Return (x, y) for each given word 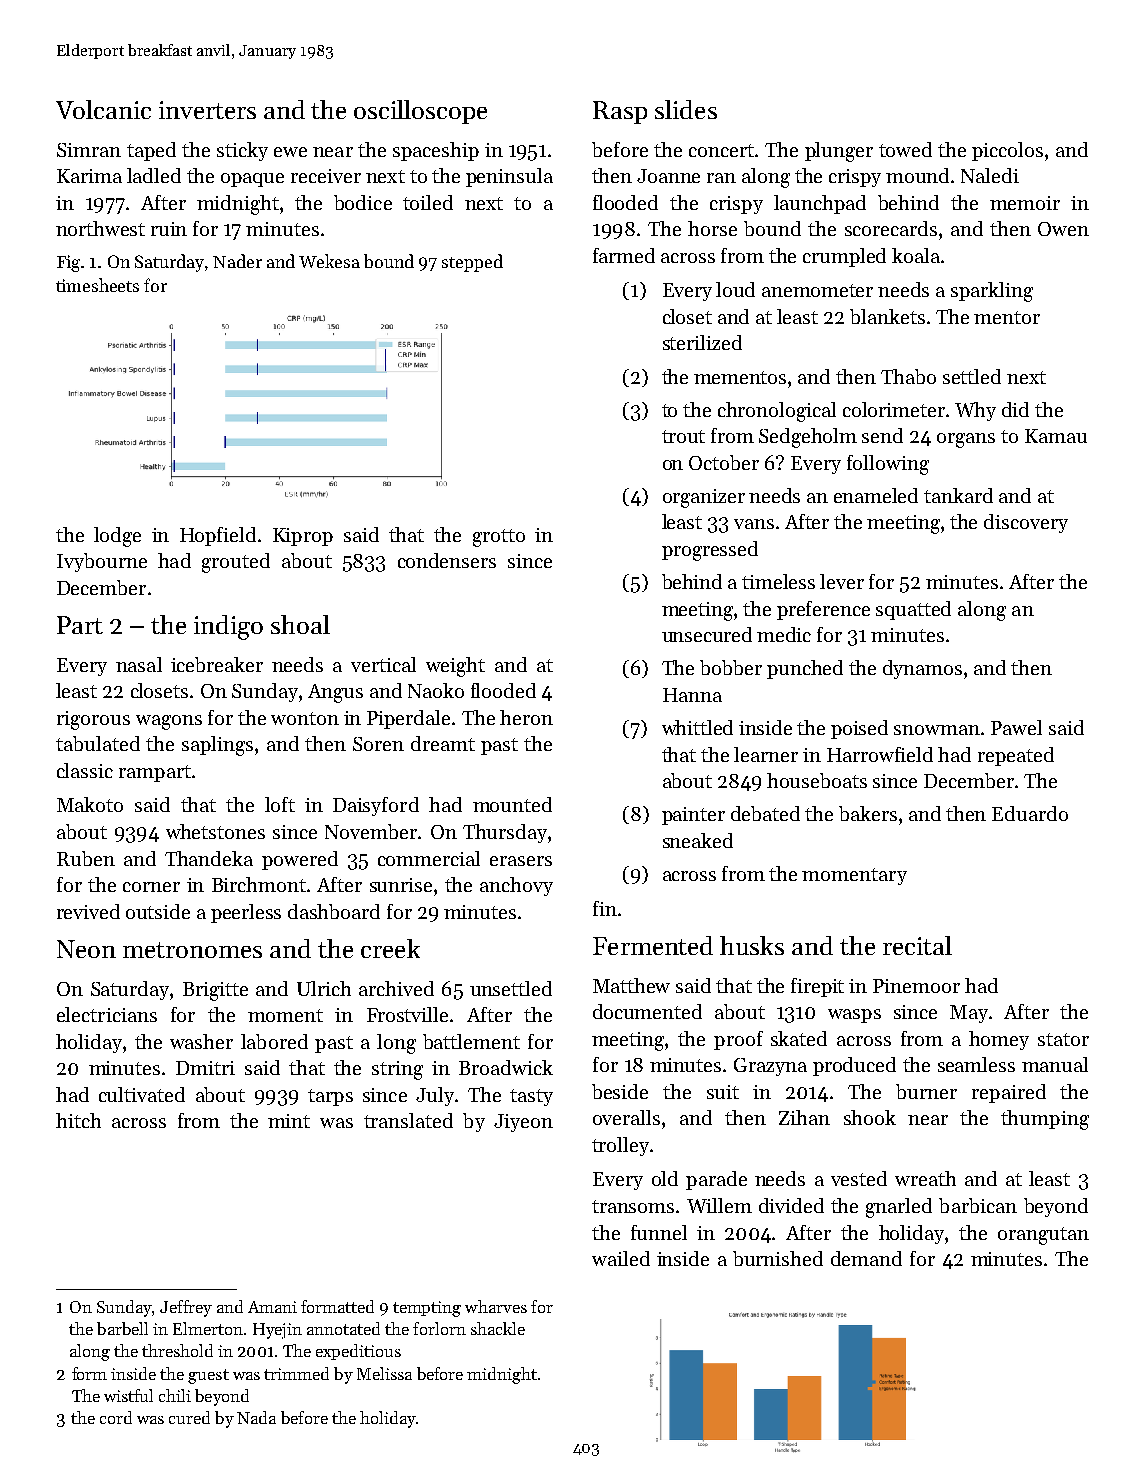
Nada (256, 1417)
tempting (427, 1309)
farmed (624, 255)
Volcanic (103, 109)
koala (916, 255)
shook (870, 1117)
